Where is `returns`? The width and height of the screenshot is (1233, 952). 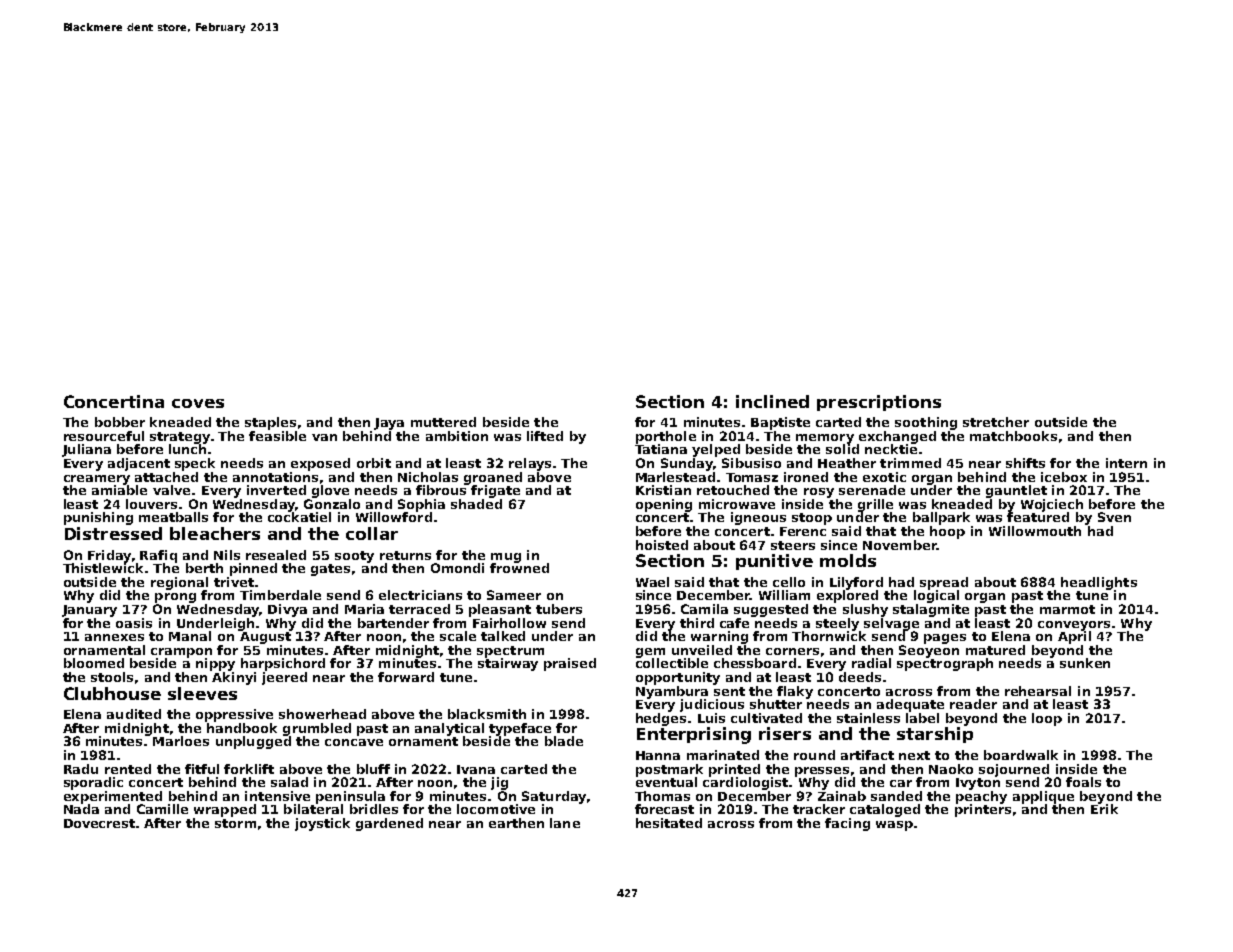 returns is located at coordinates (405, 555).
